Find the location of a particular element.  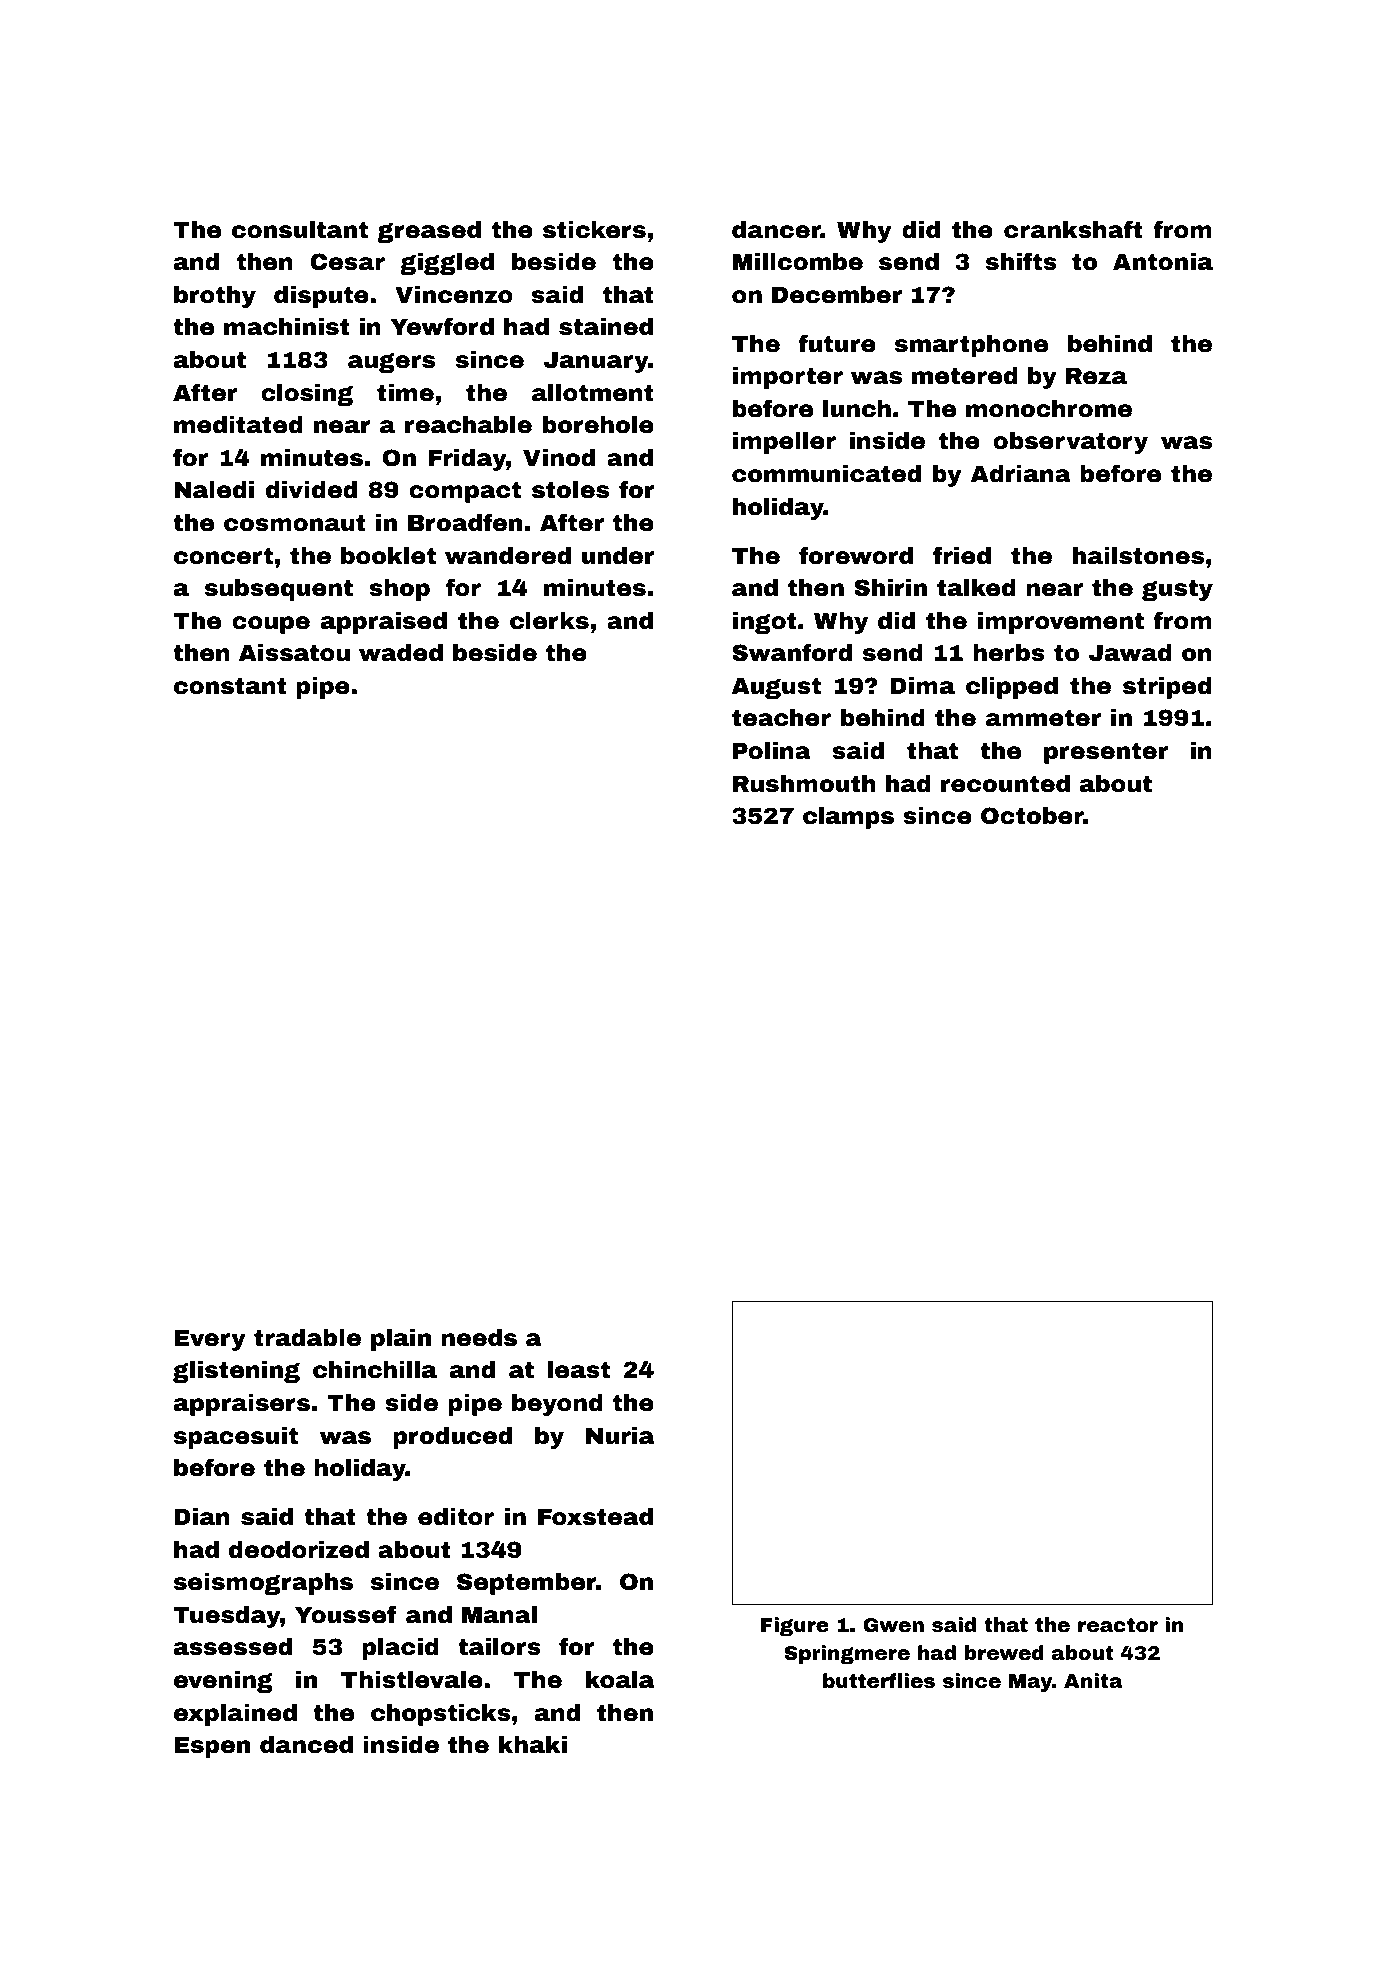

under is located at coordinates (618, 556).
